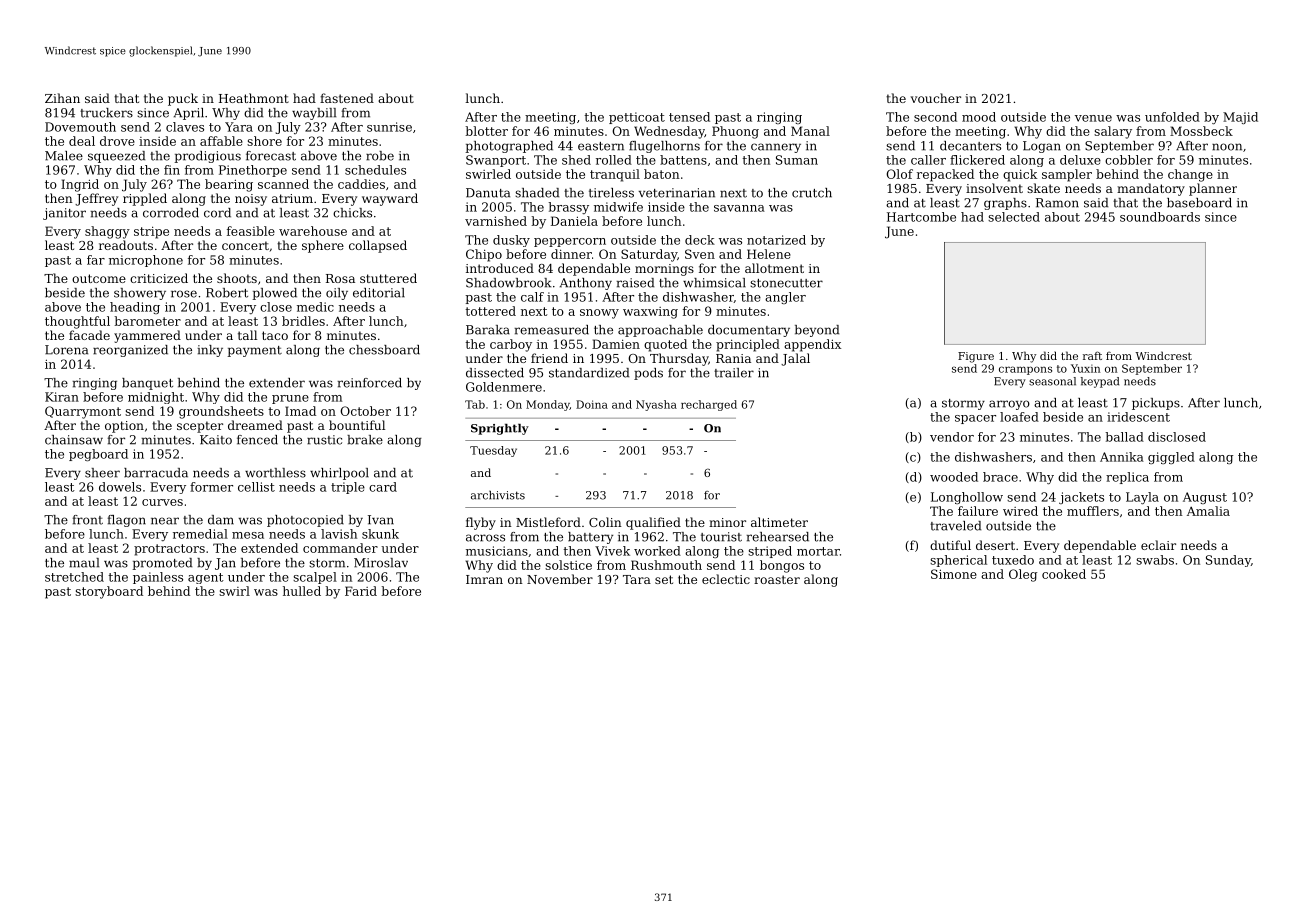  What do you see at coordinates (185, 127) in the screenshot?
I see `claves` at bounding box center [185, 127].
